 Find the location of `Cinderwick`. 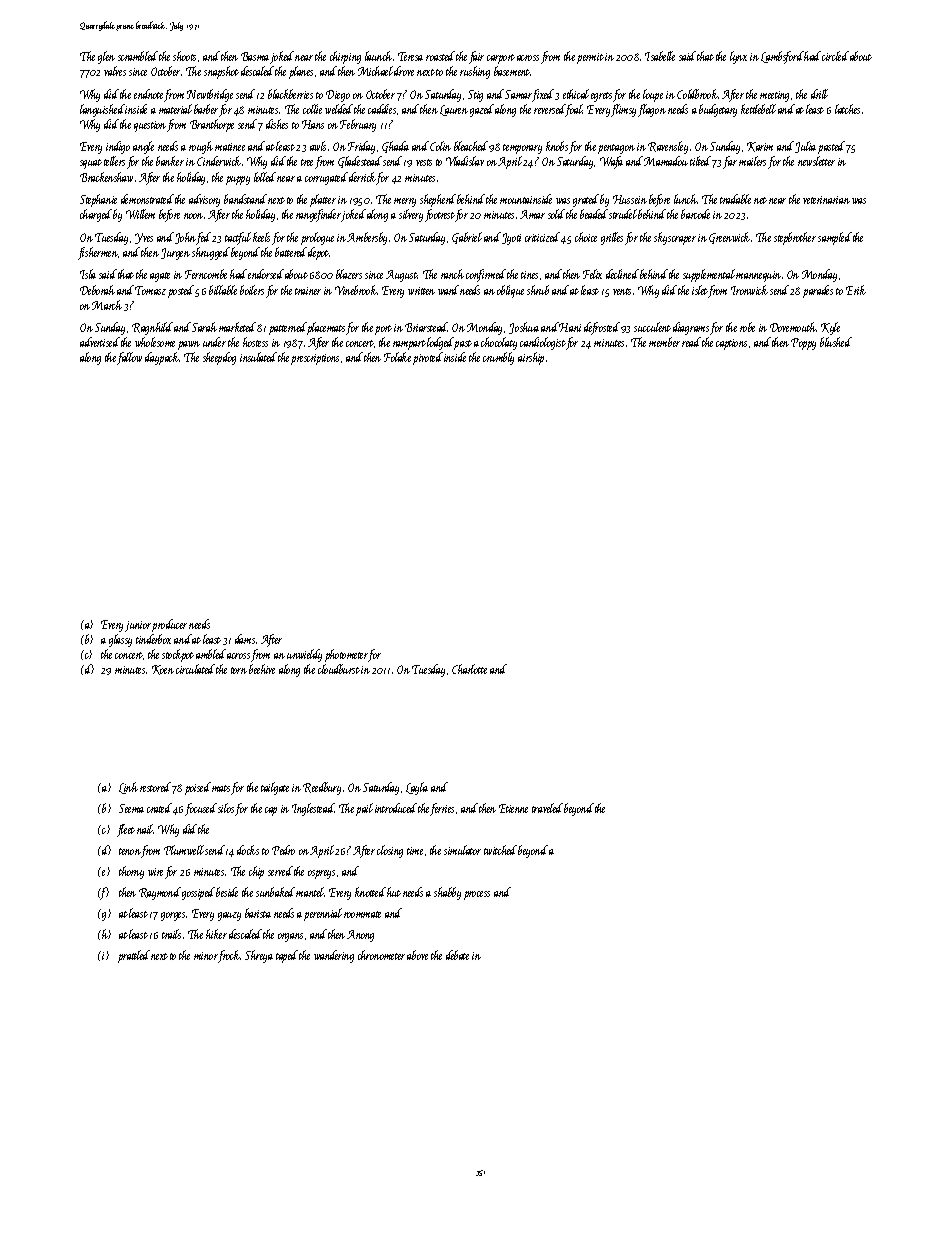

Cinderwick is located at coordinates (219, 161).
